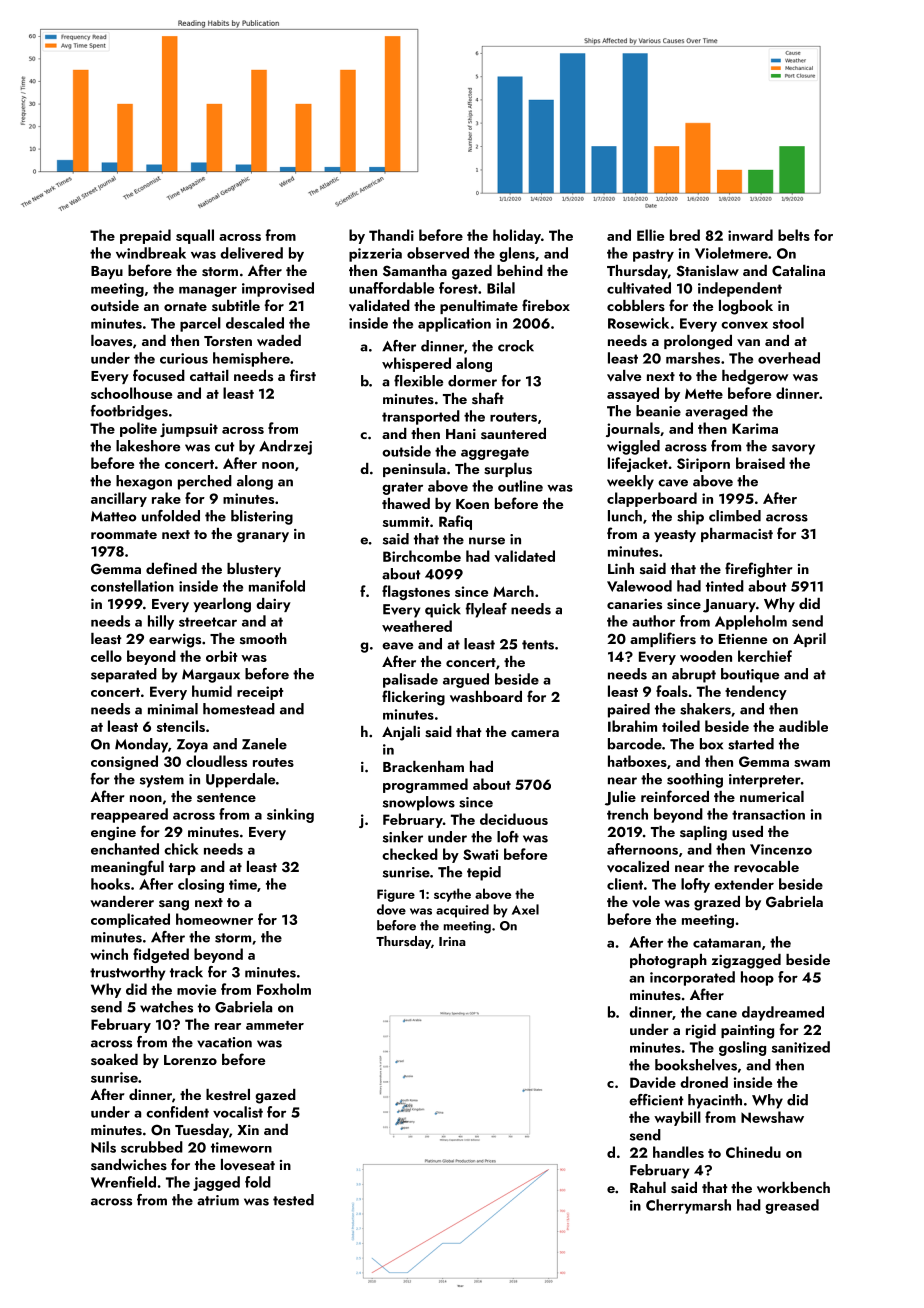 Image resolution: width=924 pixels, height=1308 pixels. I want to click on holiday, so click(517, 236).
